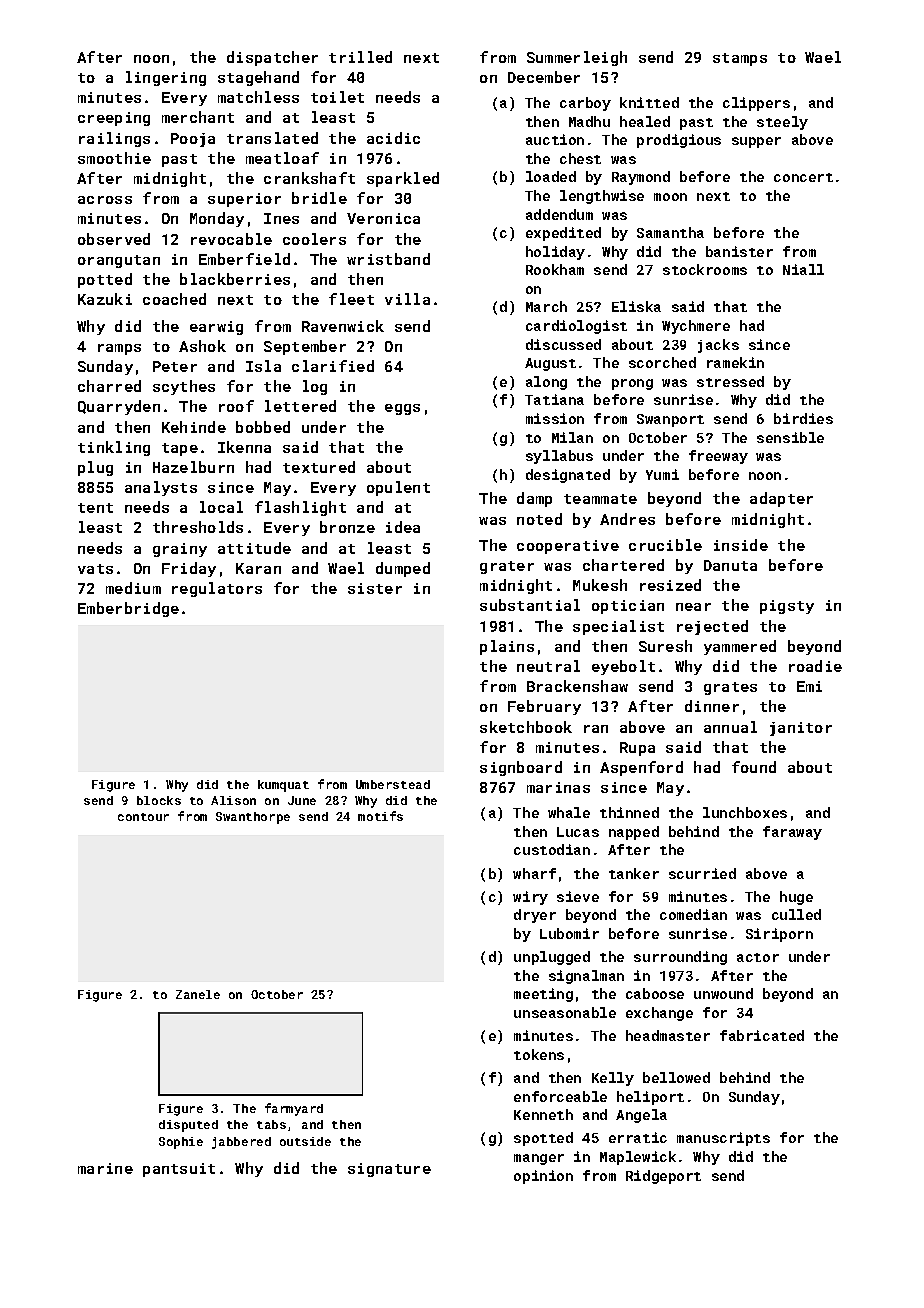  What do you see at coordinates (803, 177) in the image?
I see `concert` at bounding box center [803, 177].
